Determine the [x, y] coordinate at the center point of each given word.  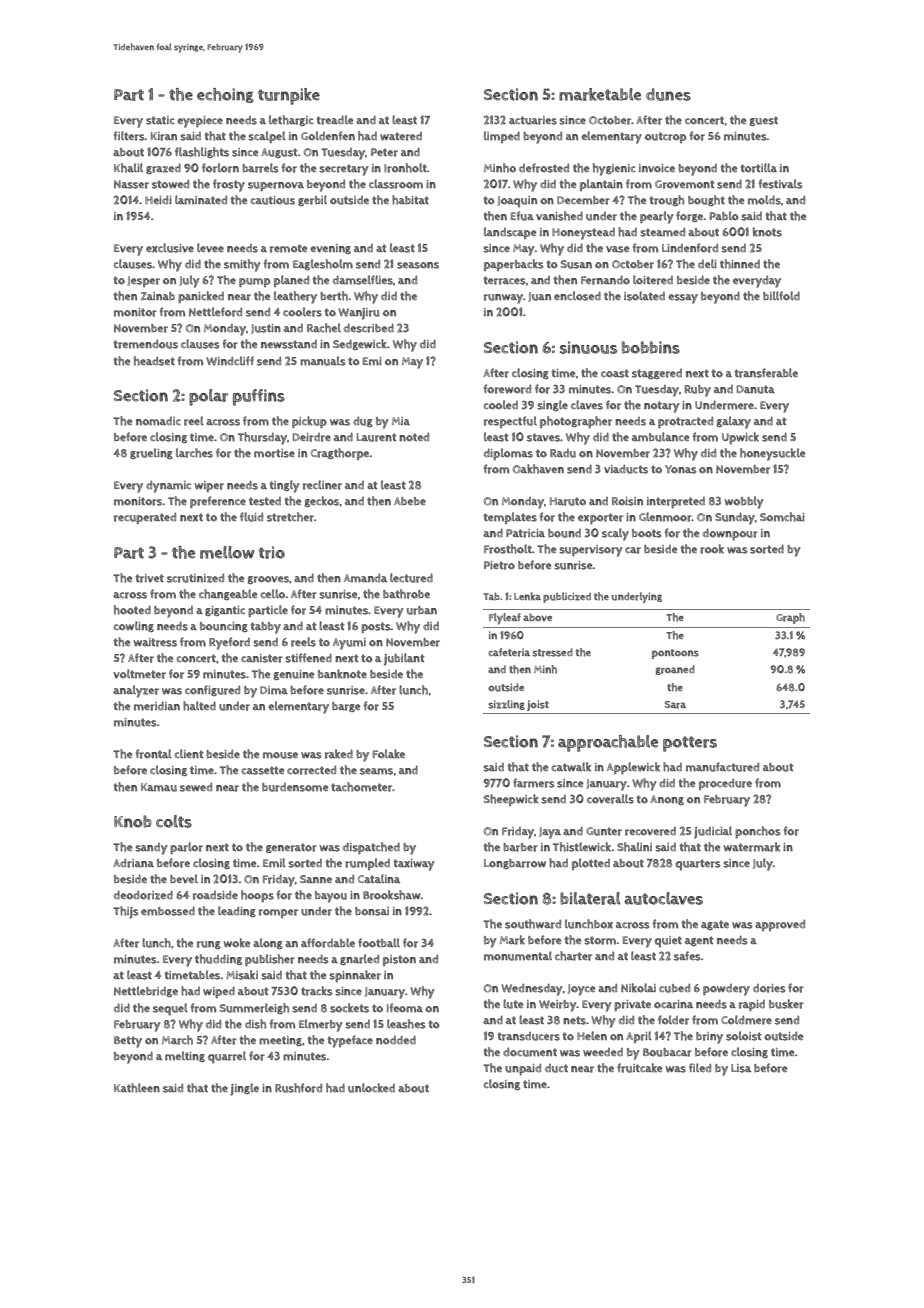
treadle [334, 120]
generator [291, 848]
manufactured [722, 767]
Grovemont [685, 184]
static [160, 120]
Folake [389, 754]
